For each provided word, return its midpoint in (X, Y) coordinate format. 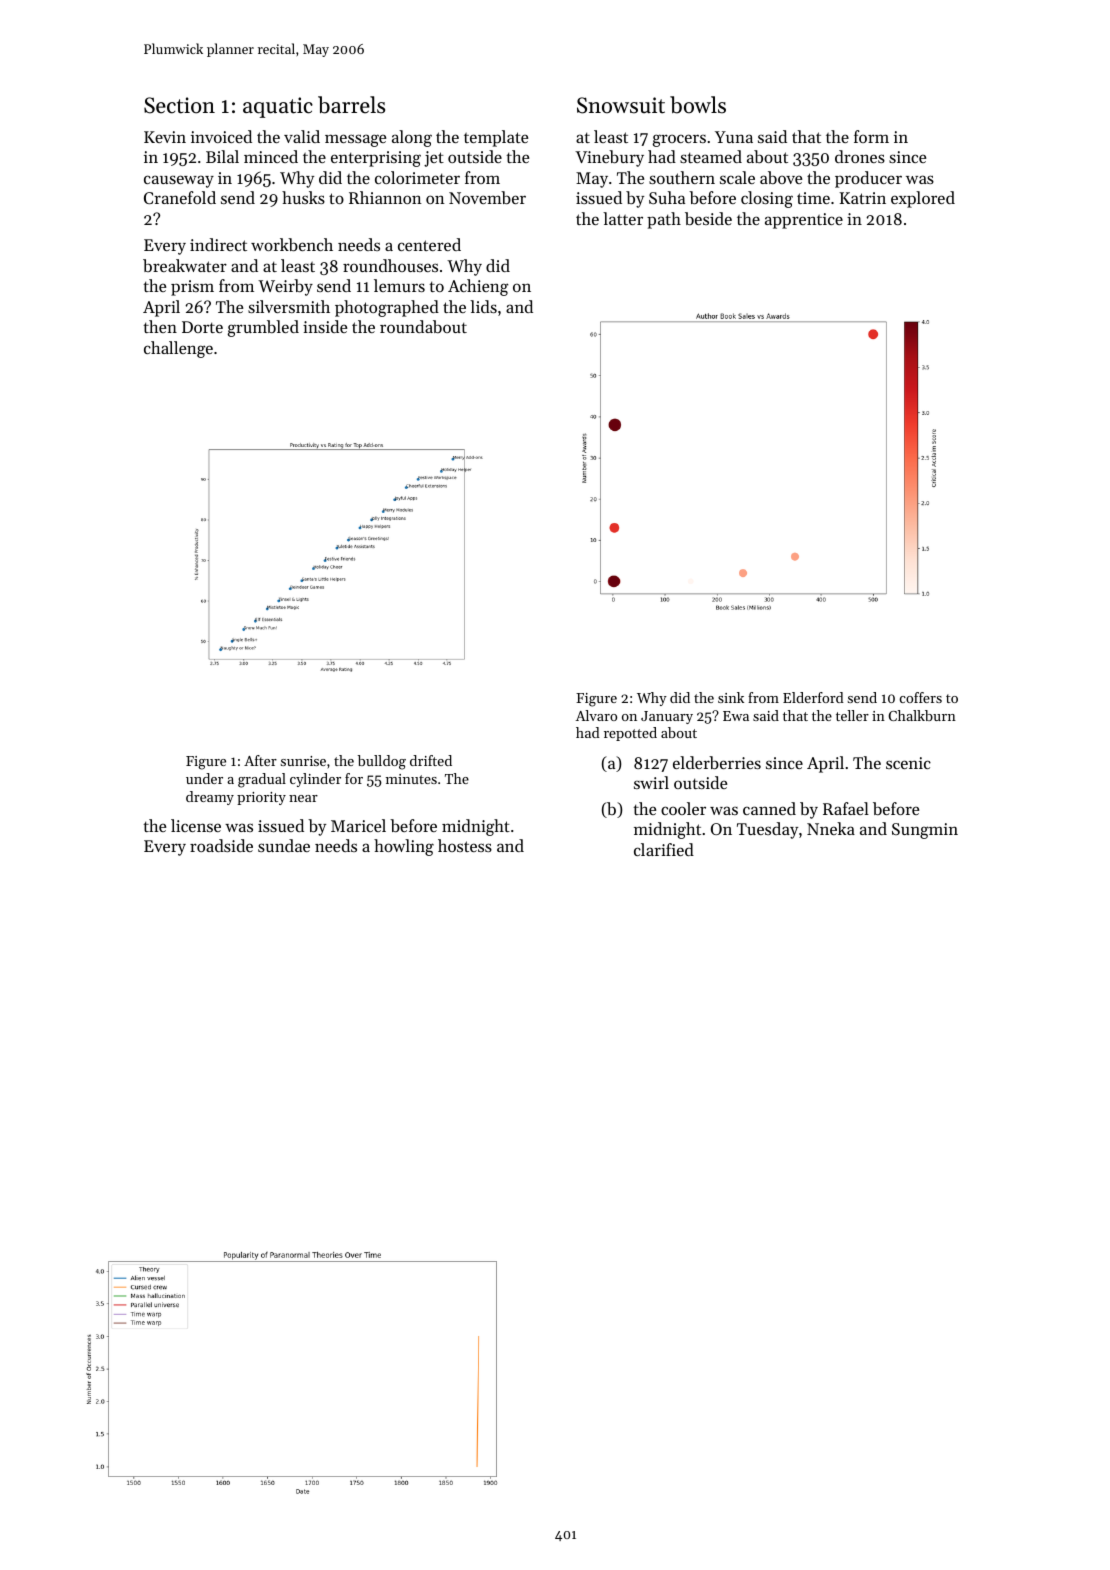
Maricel (358, 825)
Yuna (734, 137)
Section (179, 105)
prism (192, 288)
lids (483, 306)
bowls (698, 105)
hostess (465, 845)
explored (923, 199)
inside (325, 326)
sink (731, 697)
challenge (178, 349)
